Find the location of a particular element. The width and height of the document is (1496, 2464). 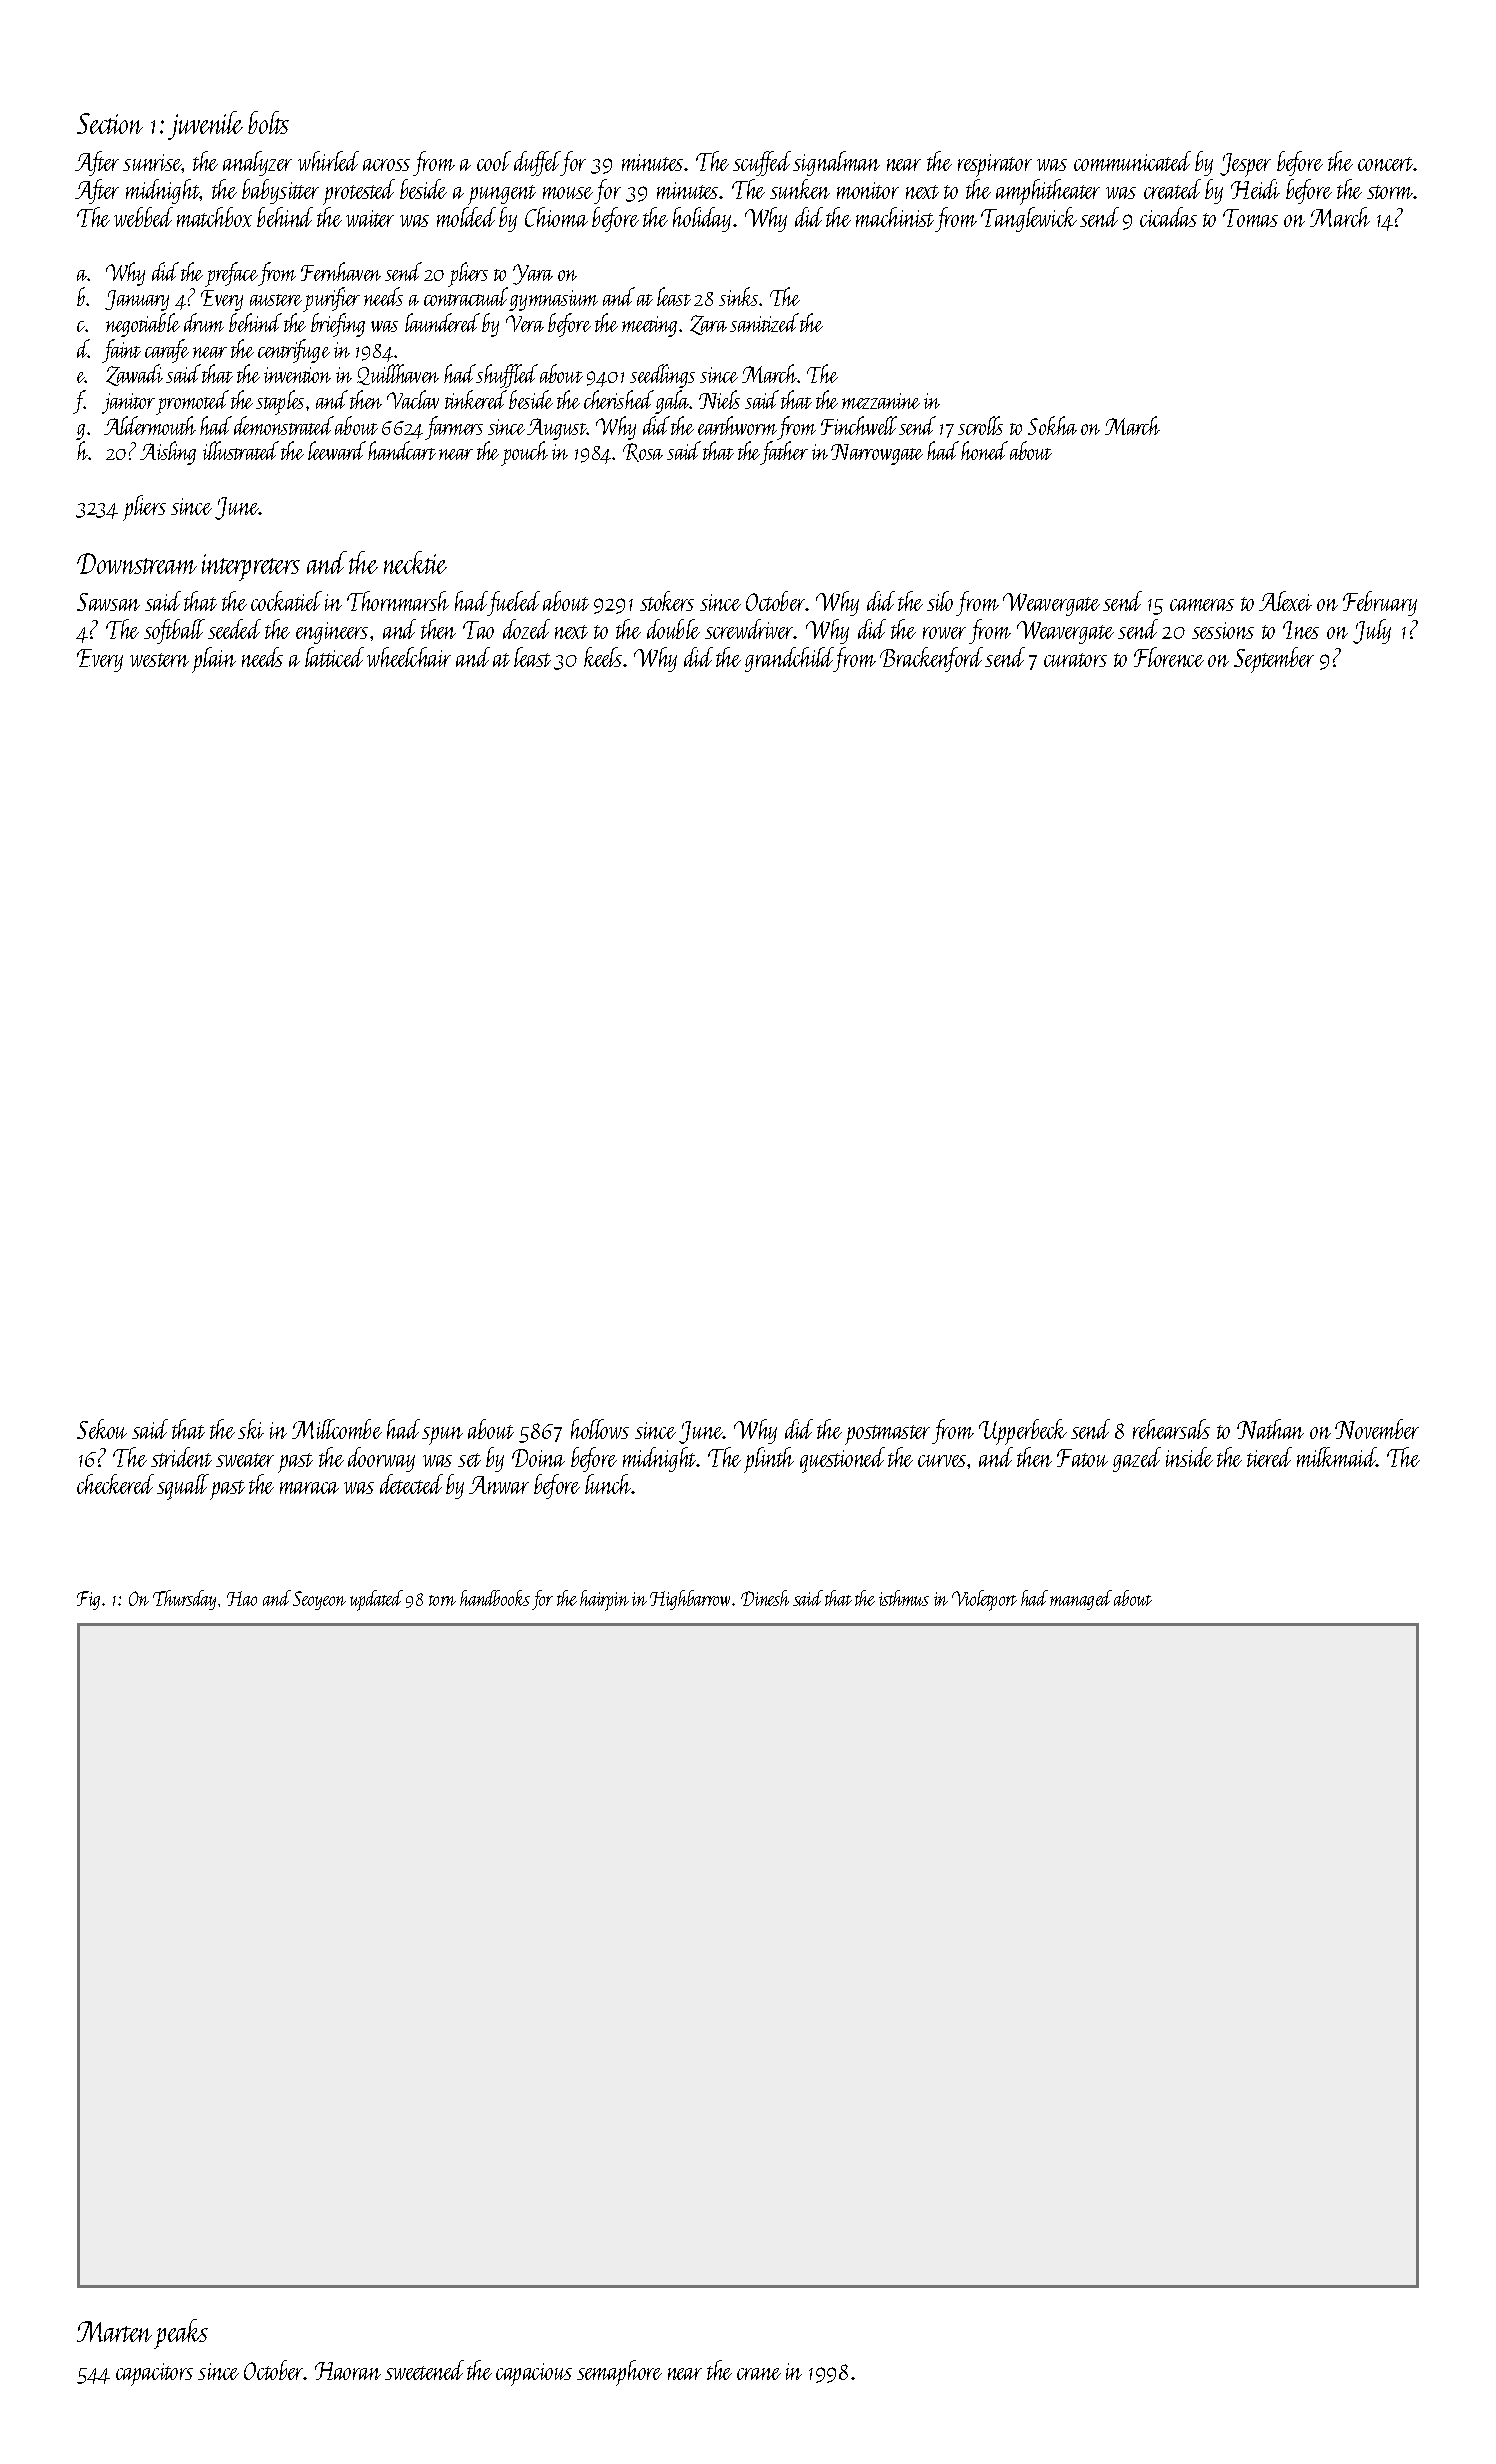

questioned is located at coordinates (842, 1460).
